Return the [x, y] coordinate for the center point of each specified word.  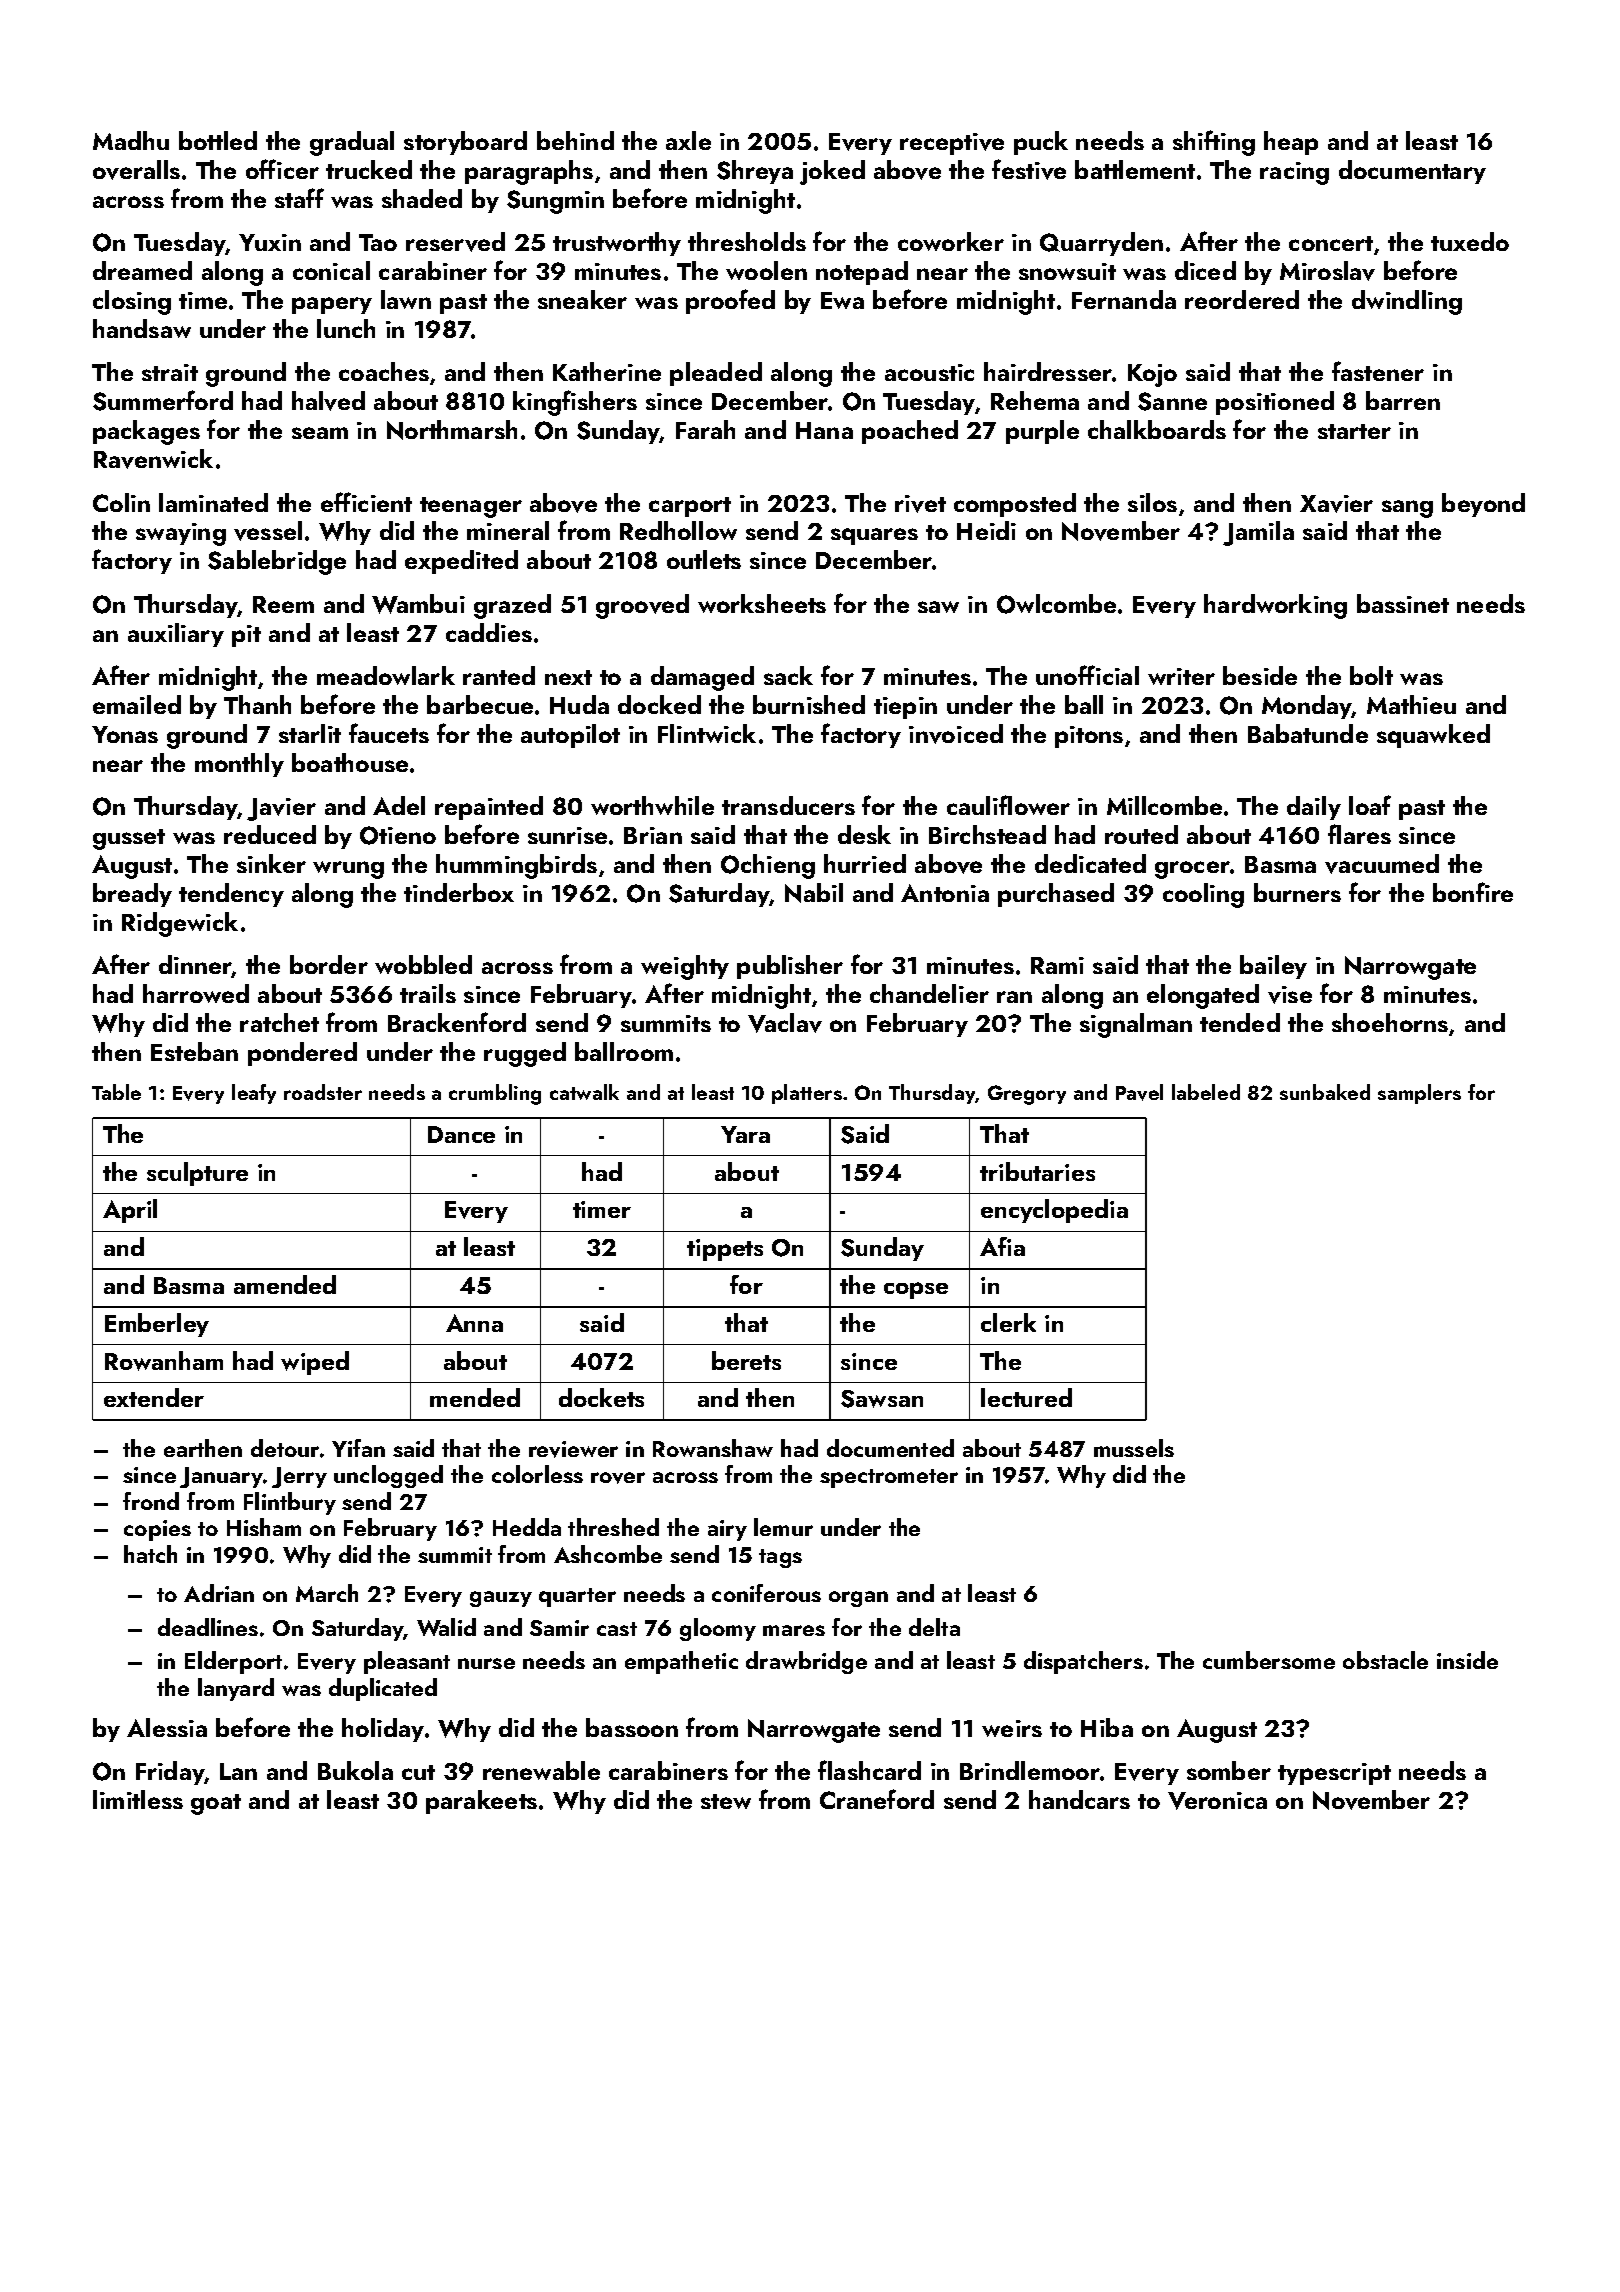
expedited [461, 562]
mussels [1134, 1448]
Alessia [167, 1727]
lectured [1026, 1397]
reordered [1242, 299]
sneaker [582, 299]
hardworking [1275, 606]
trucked [369, 169]
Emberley [157, 1325]
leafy [254, 1094]
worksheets [762, 603]
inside [1467, 1660]
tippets [725, 1250]
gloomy [718, 1629]
